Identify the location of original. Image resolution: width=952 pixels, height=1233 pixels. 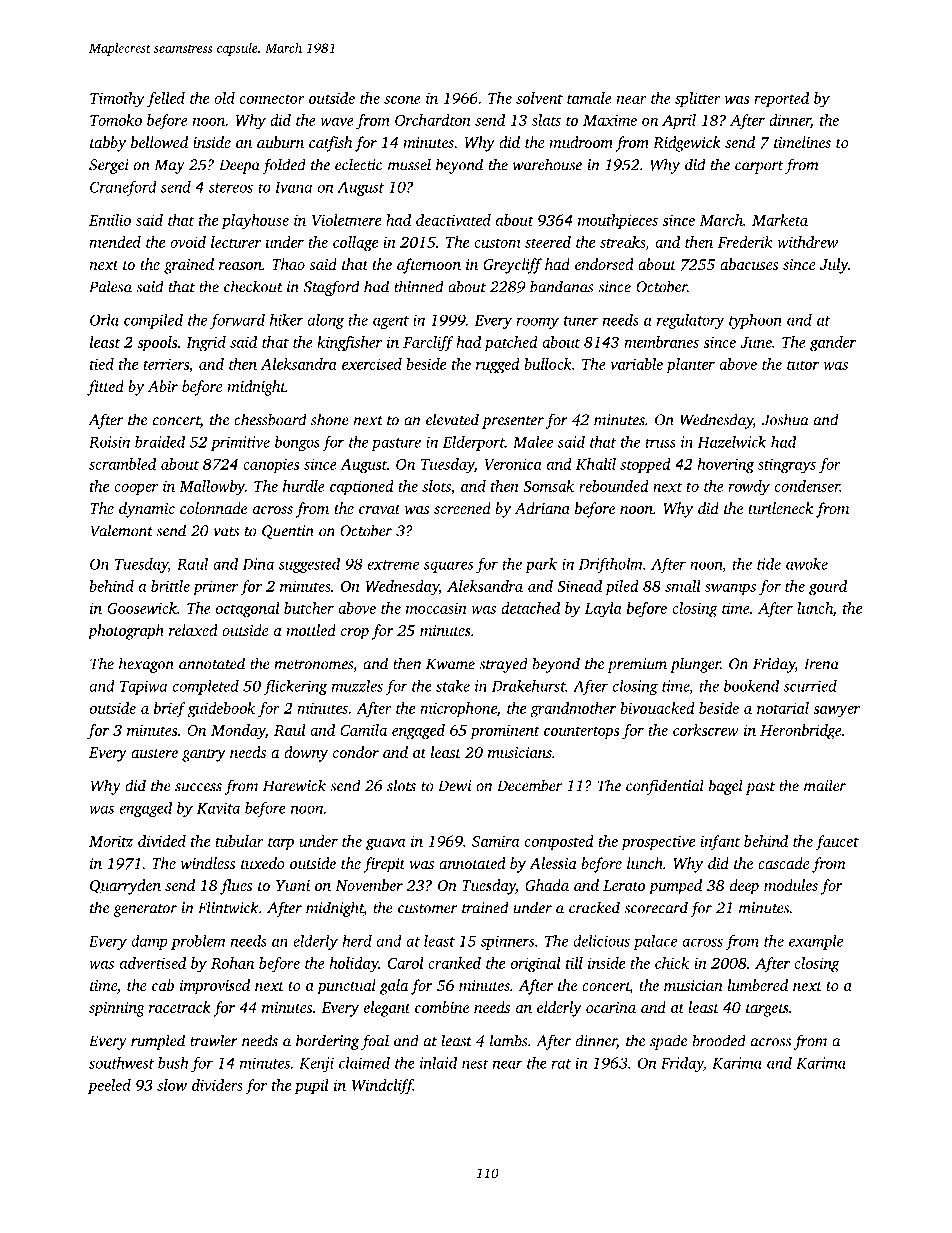
(536, 965).
